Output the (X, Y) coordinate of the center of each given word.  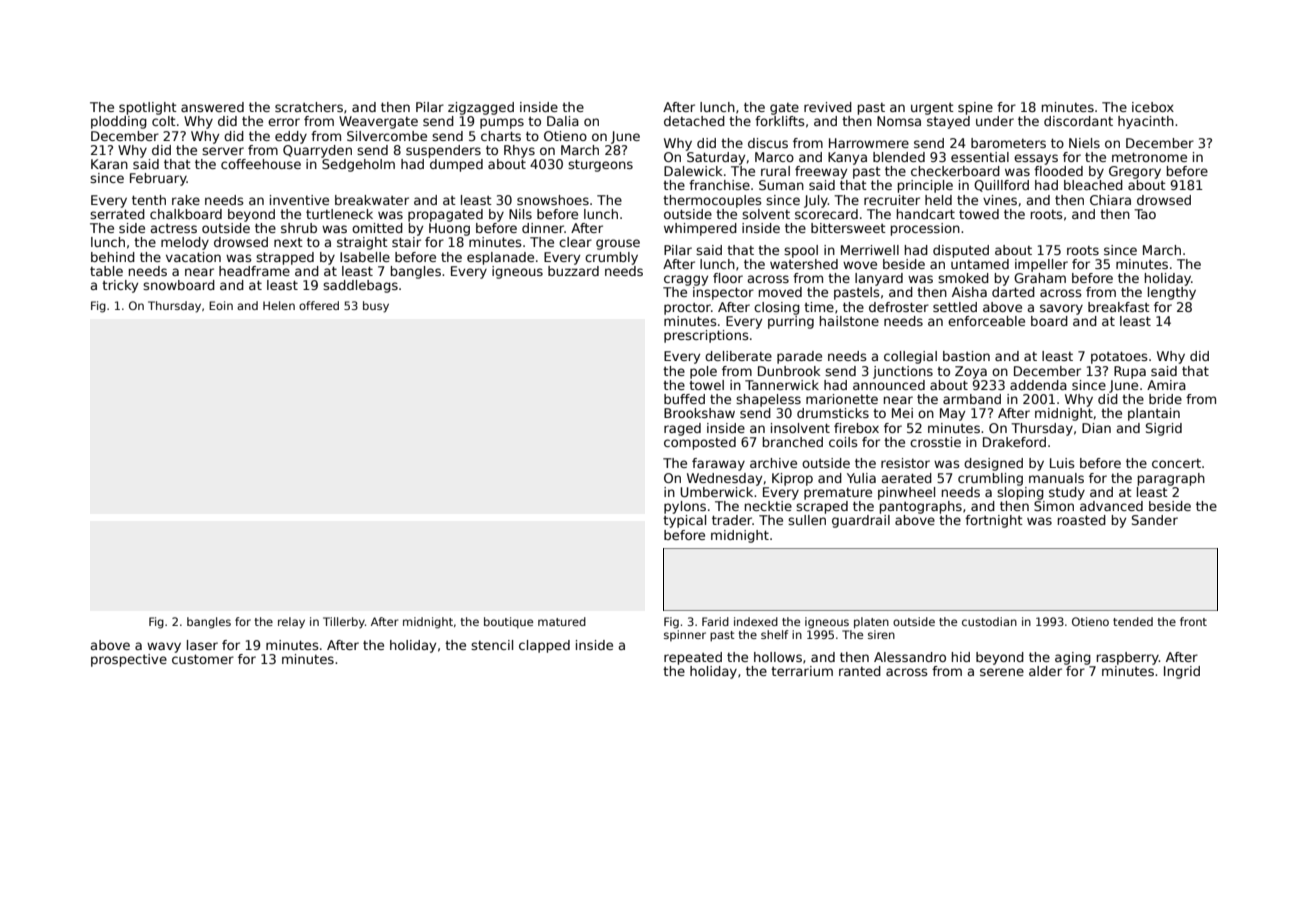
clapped (544, 646)
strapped (285, 258)
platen (871, 623)
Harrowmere (869, 143)
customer (203, 659)
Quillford (1001, 186)
